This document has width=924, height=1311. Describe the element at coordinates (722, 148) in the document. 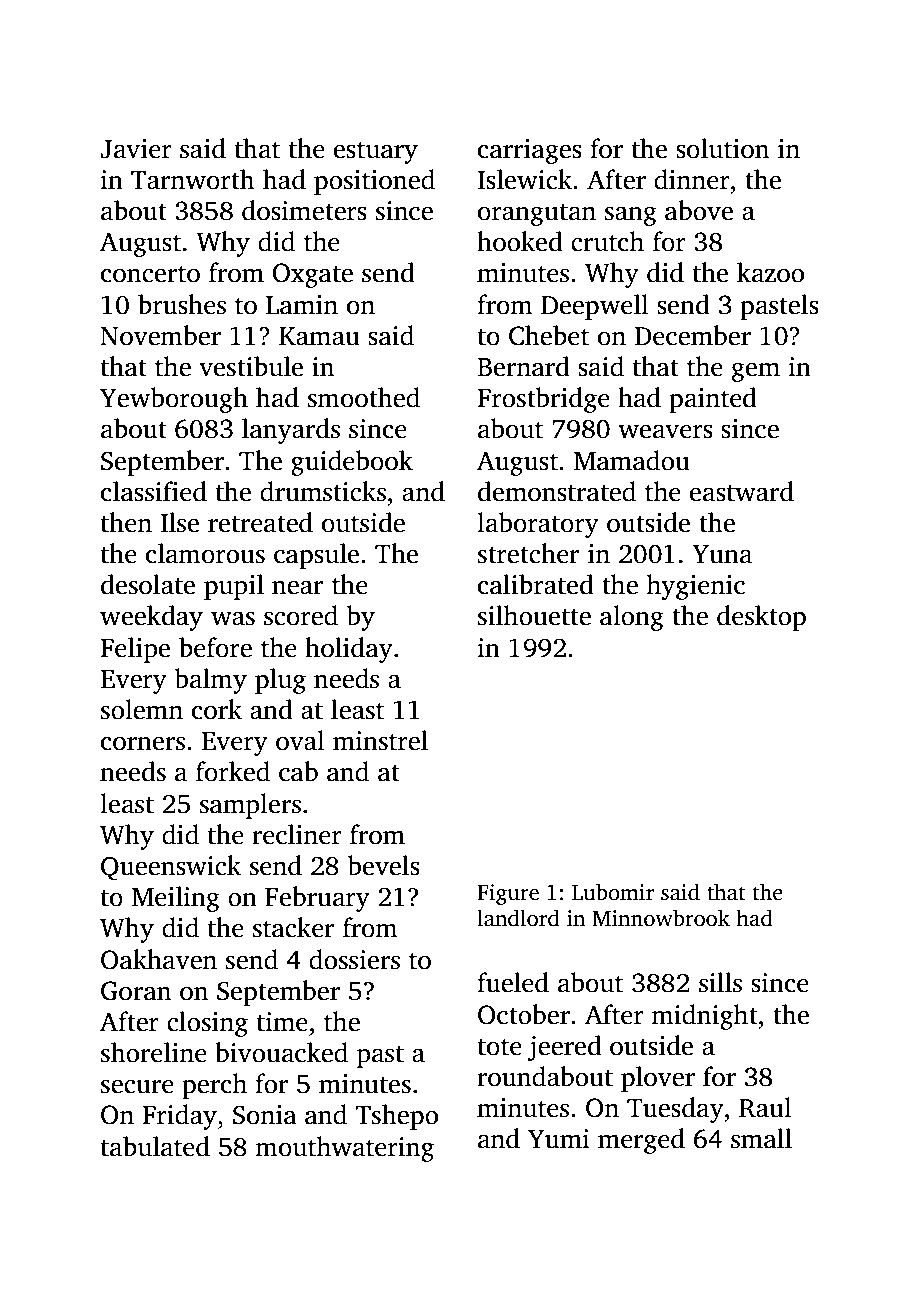

I see `solution` at that location.
